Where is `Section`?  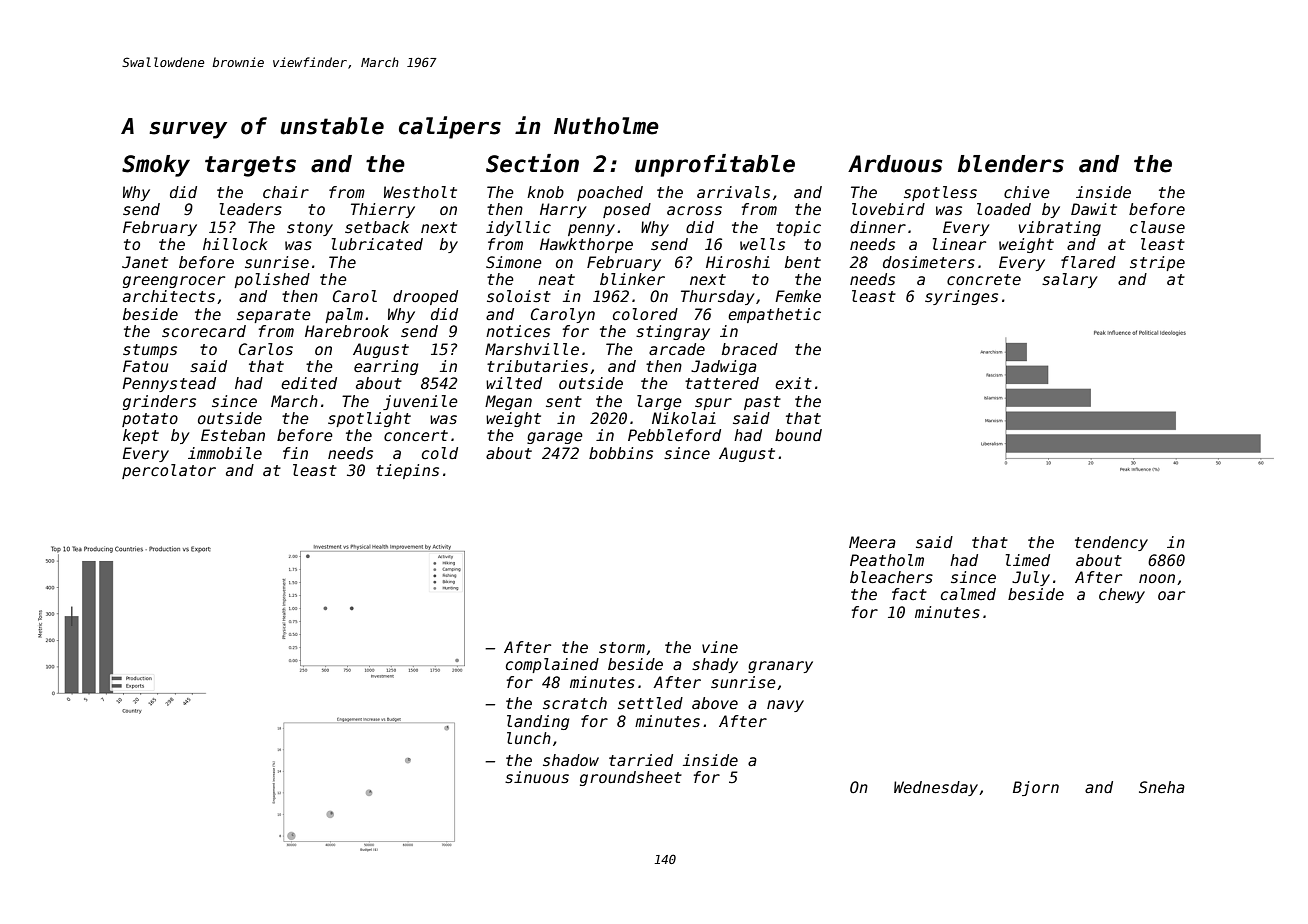
Section is located at coordinates (532, 163).
